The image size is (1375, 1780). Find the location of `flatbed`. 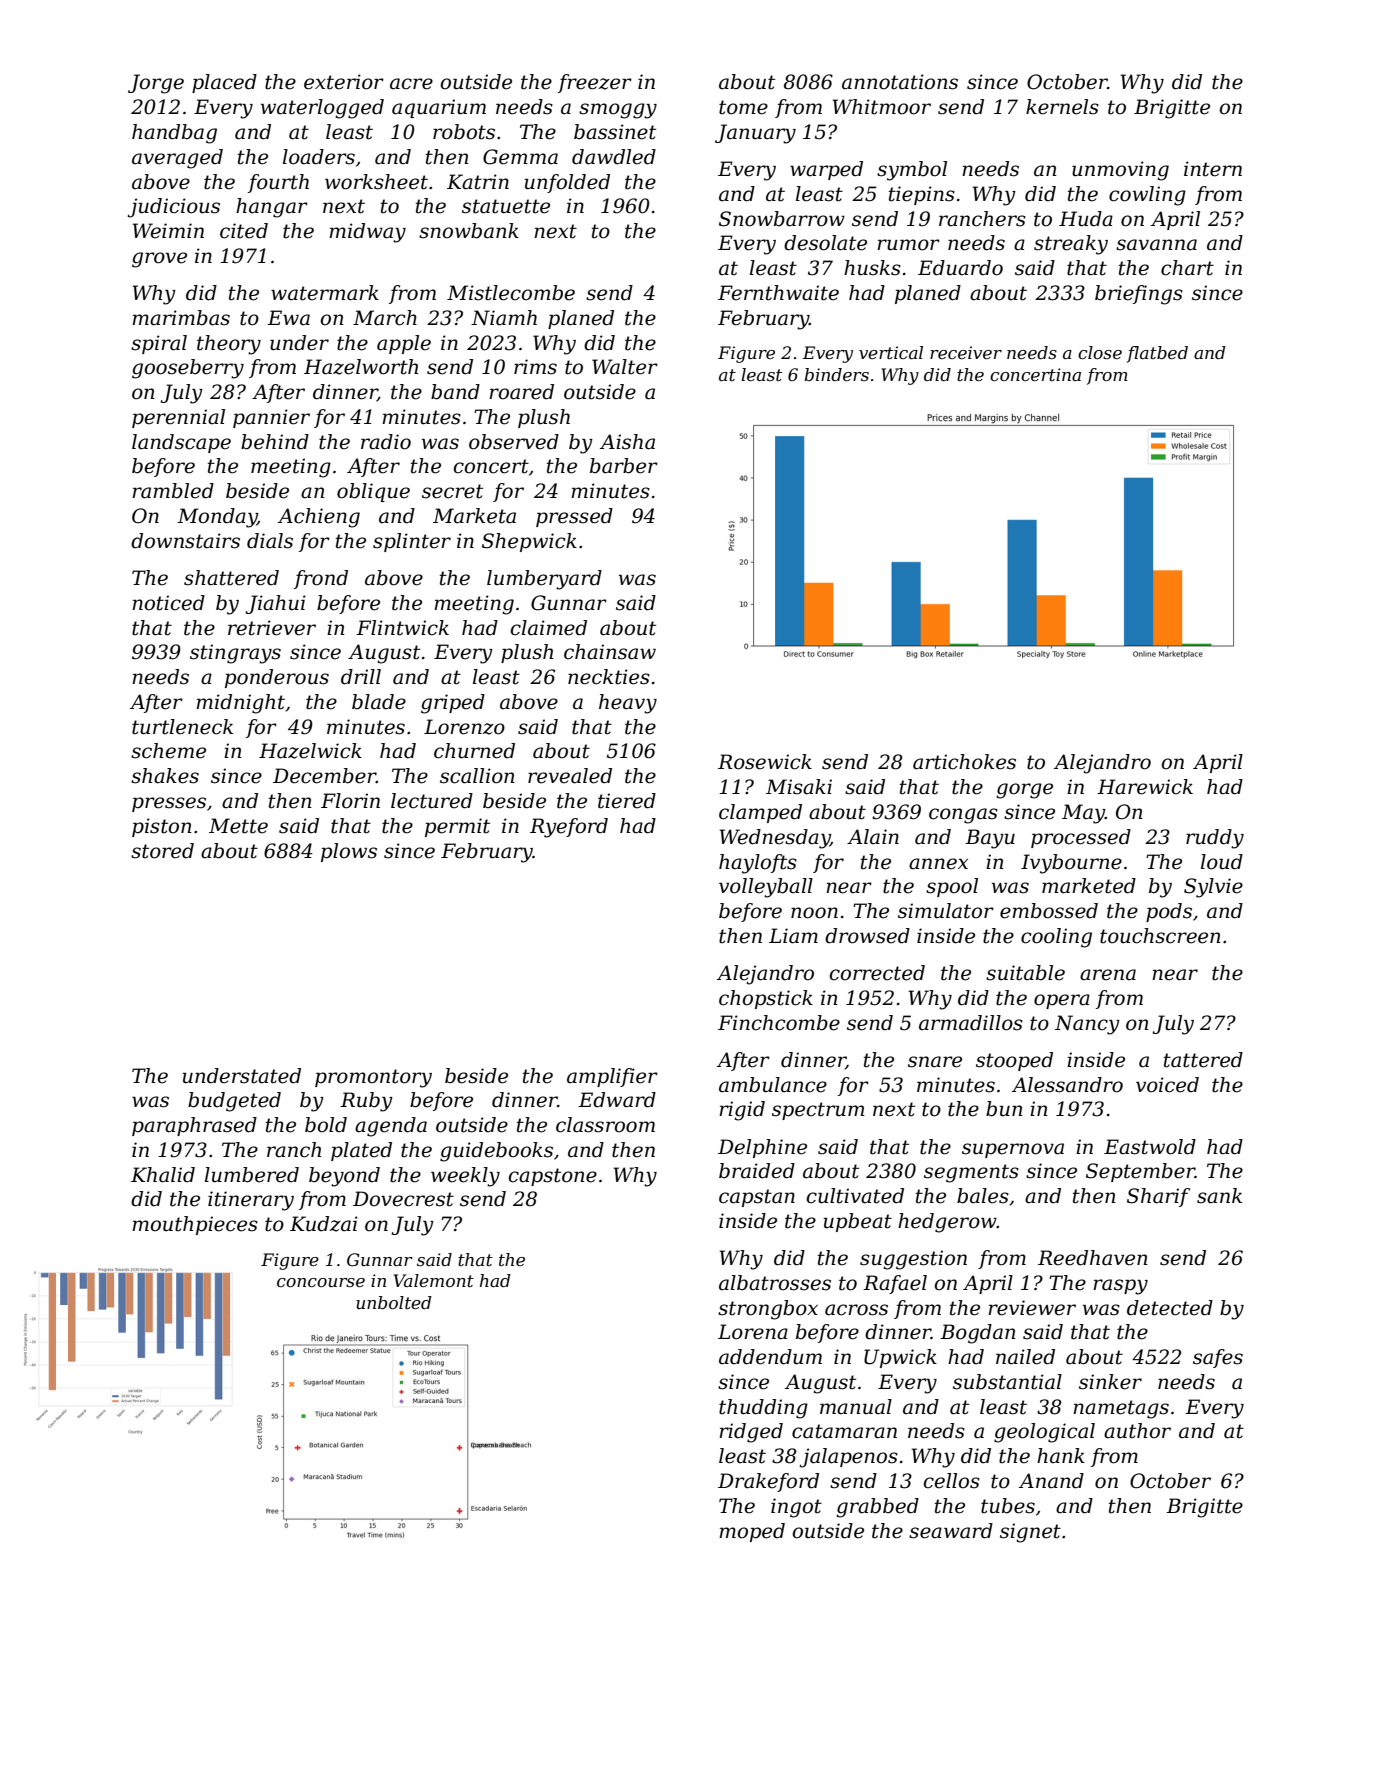

flatbed is located at coordinates (1157, 354).
